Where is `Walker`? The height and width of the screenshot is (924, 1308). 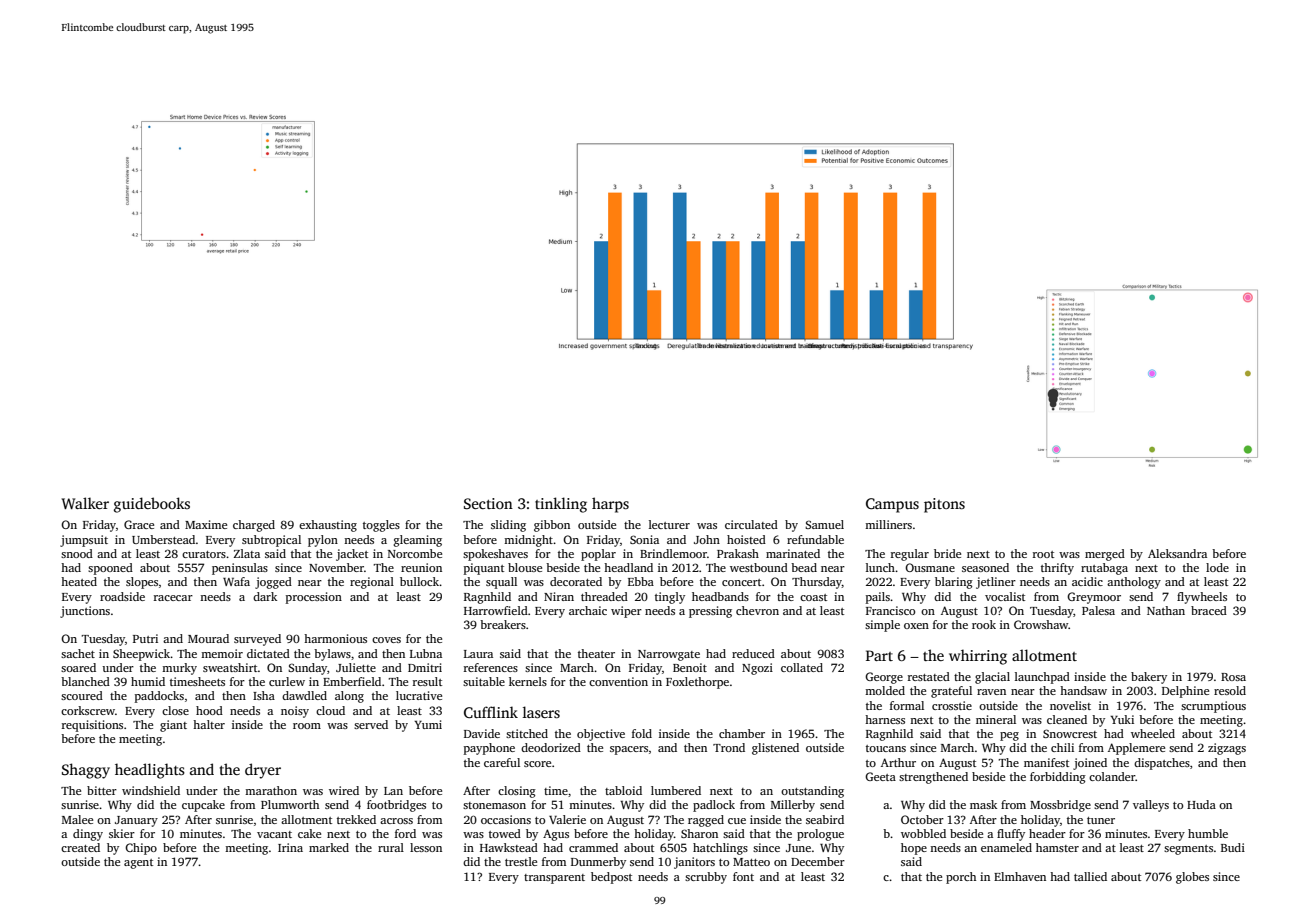
Walker is located at coordinates (85, 503).
